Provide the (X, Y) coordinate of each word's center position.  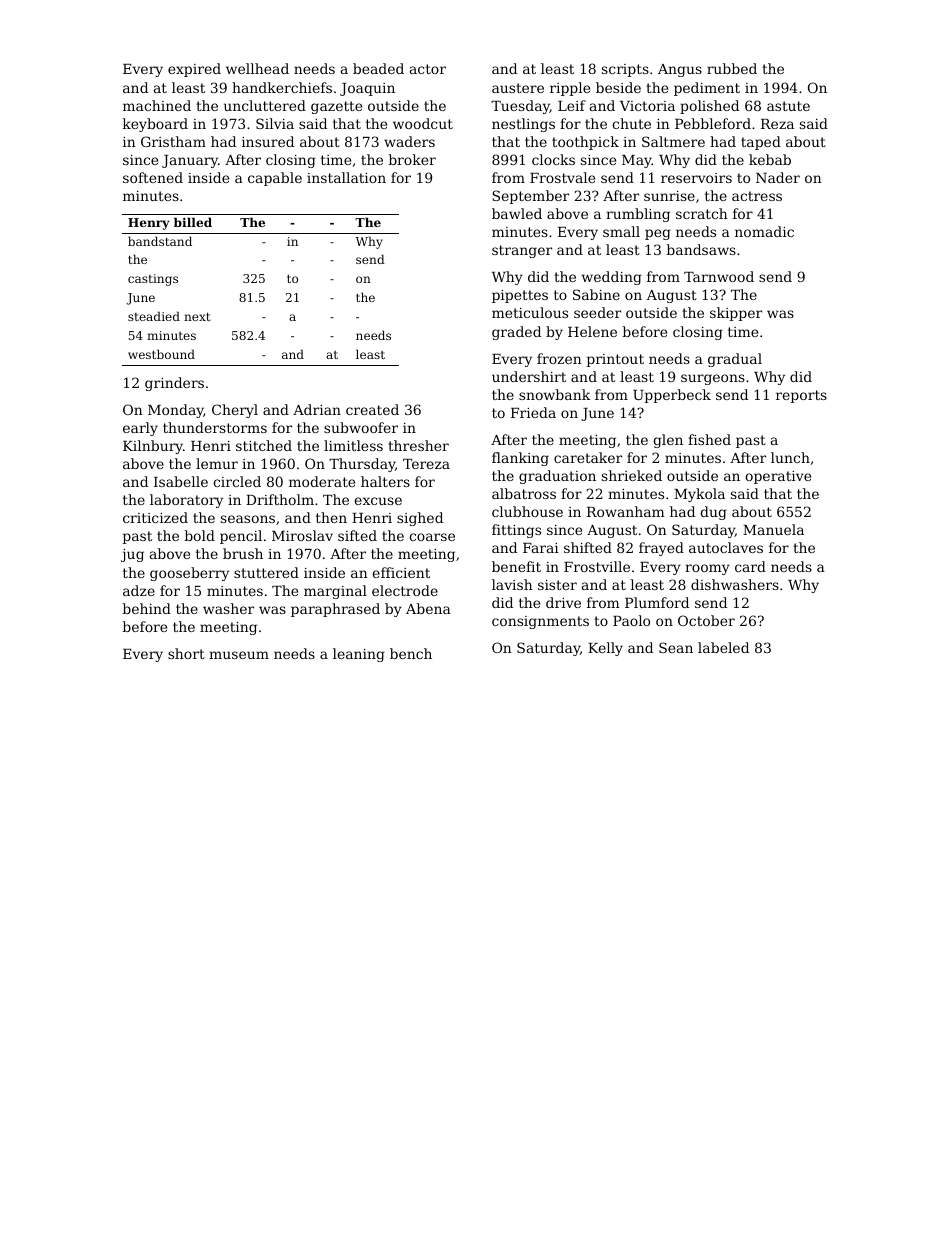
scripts (625, 70)
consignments (540, 622)
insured (268, 141)
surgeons (713, 379)
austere (518, 88)
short (186, 653)
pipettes (520, 296)
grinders (174, 384)
